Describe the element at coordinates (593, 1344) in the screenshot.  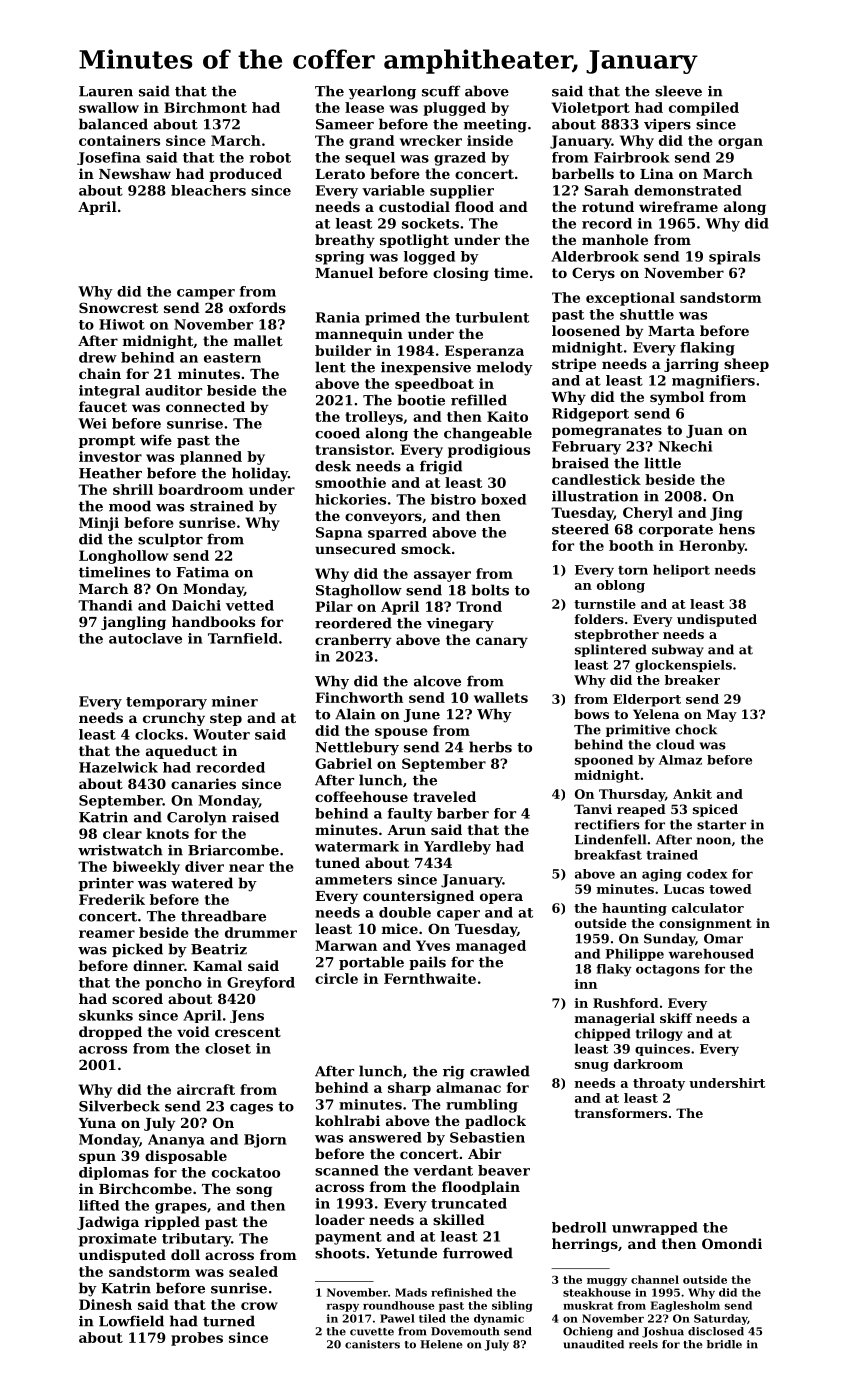
I see `unaudited` at that location.
